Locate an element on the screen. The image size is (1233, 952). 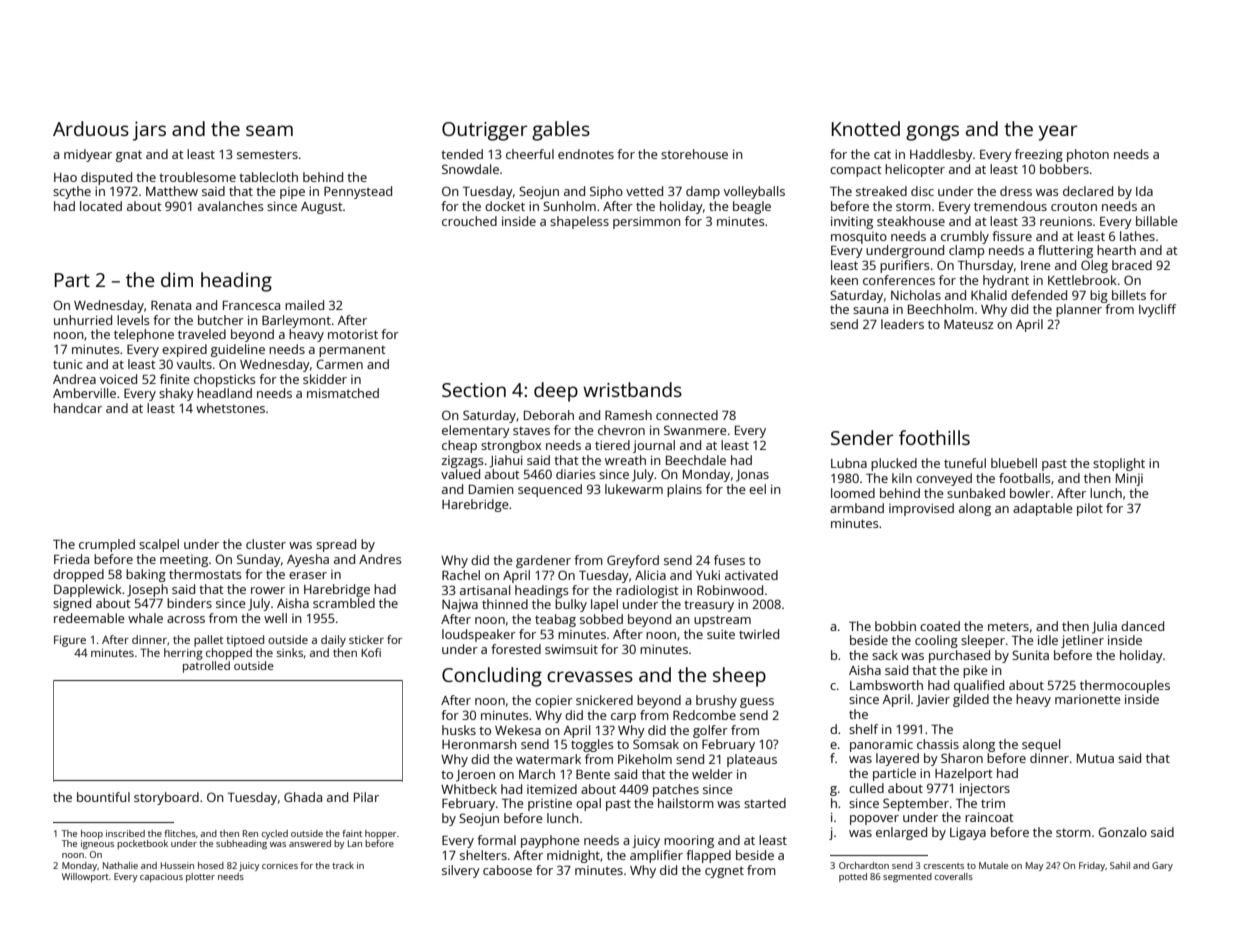
avalanches is located at coordinates (231, 206).
